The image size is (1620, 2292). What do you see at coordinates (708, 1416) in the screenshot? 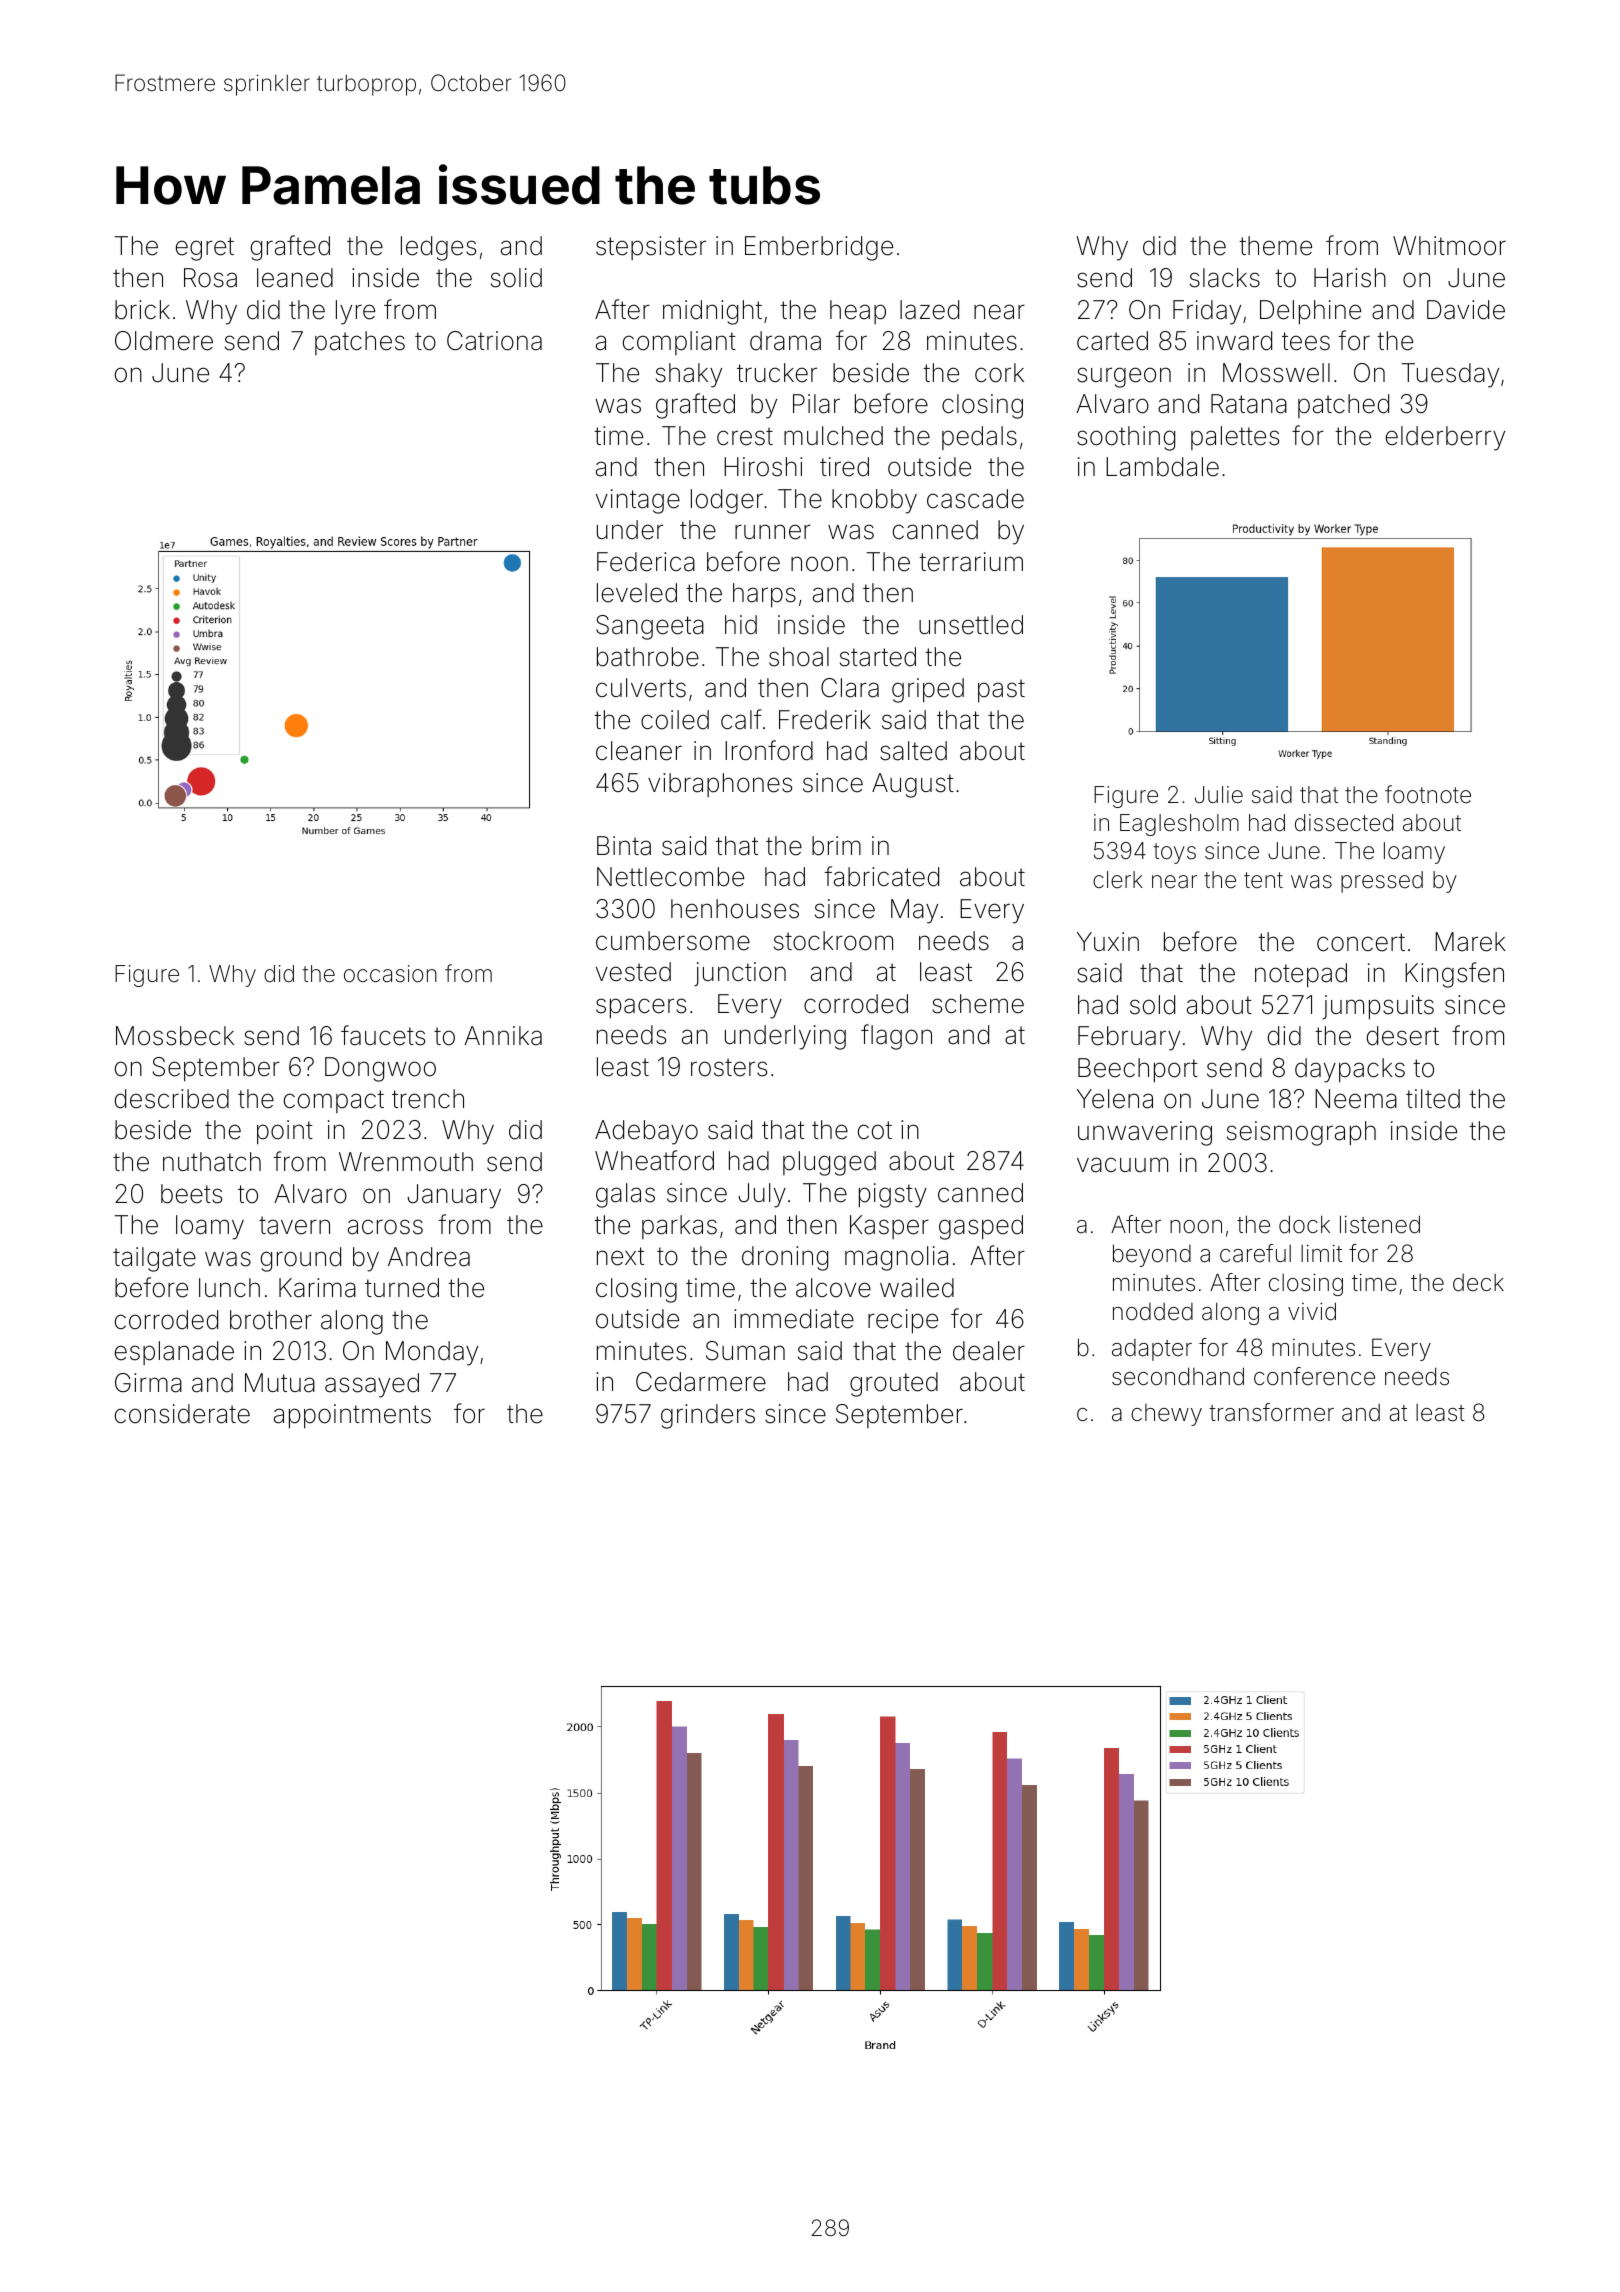
I see `grinders` at bounding box center [708, 1416].
